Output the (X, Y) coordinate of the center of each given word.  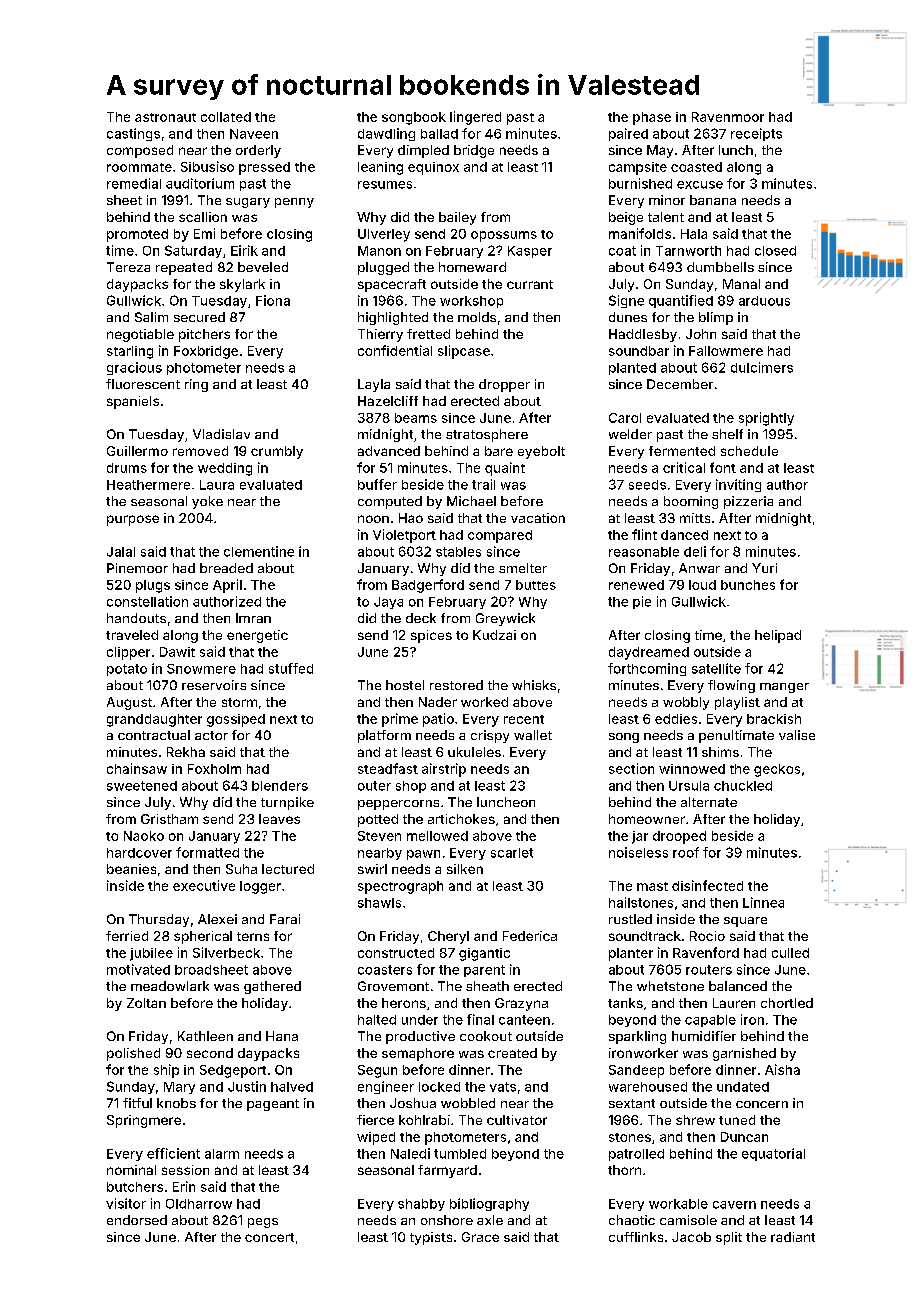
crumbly (277, 452)
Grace (480, 1237)
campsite (638, 168)
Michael (471, 501)
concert (269, 1237)
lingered (475, 118)
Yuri (764, 568)
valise (797, 735)
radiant (793, 1237)
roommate (139, 167)
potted (378, 820)
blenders (280, 786)
